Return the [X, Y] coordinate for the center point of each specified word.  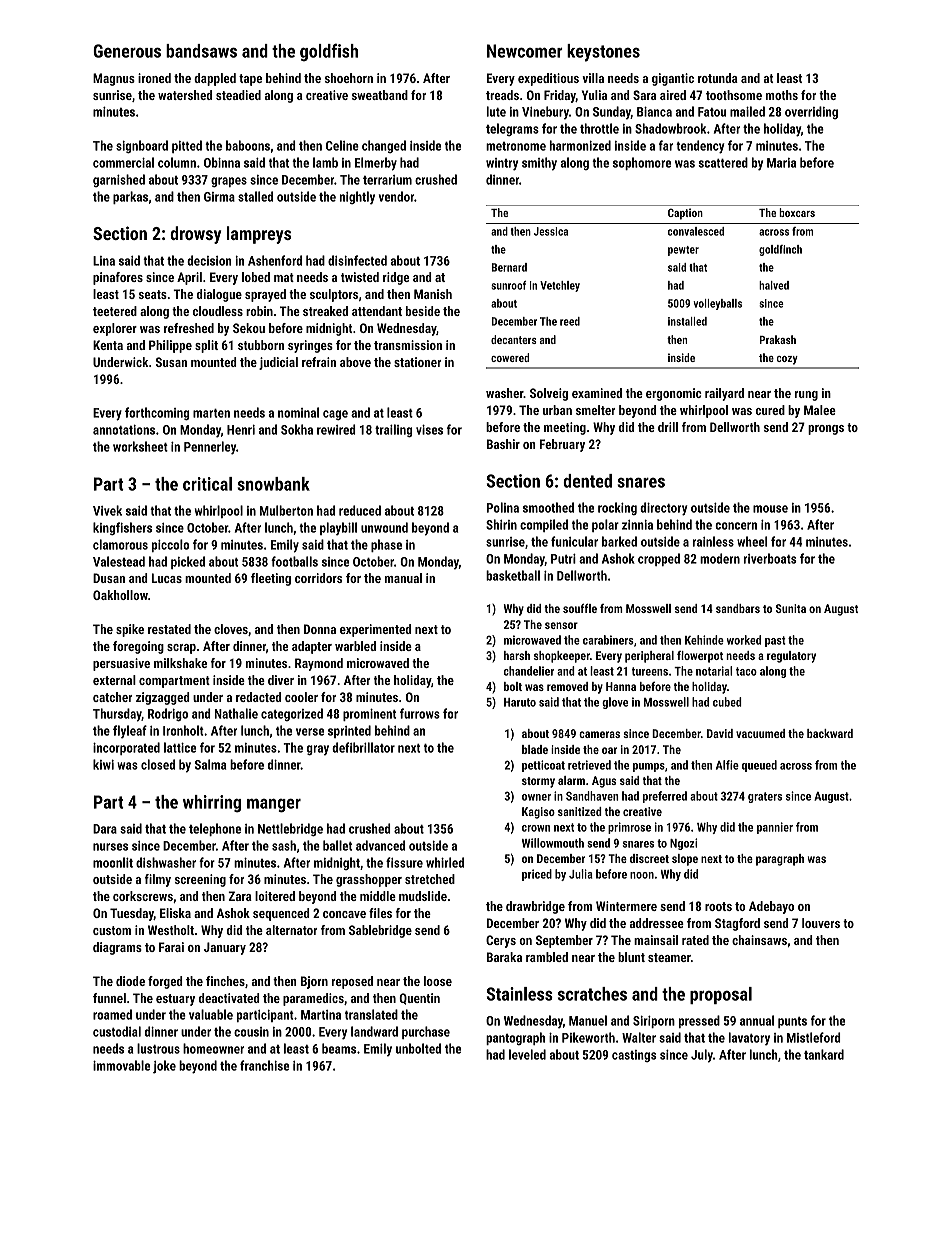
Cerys [501, 941]
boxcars [797, 212]
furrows [420, 713]
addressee [657, 923]
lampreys [259, 235]
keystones [603, 53]
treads [502, 95]
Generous [127, 51]
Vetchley [560, 286]
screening [200, 880]
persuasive [121, 664]
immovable [121, 1065]
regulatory [791, 657]
